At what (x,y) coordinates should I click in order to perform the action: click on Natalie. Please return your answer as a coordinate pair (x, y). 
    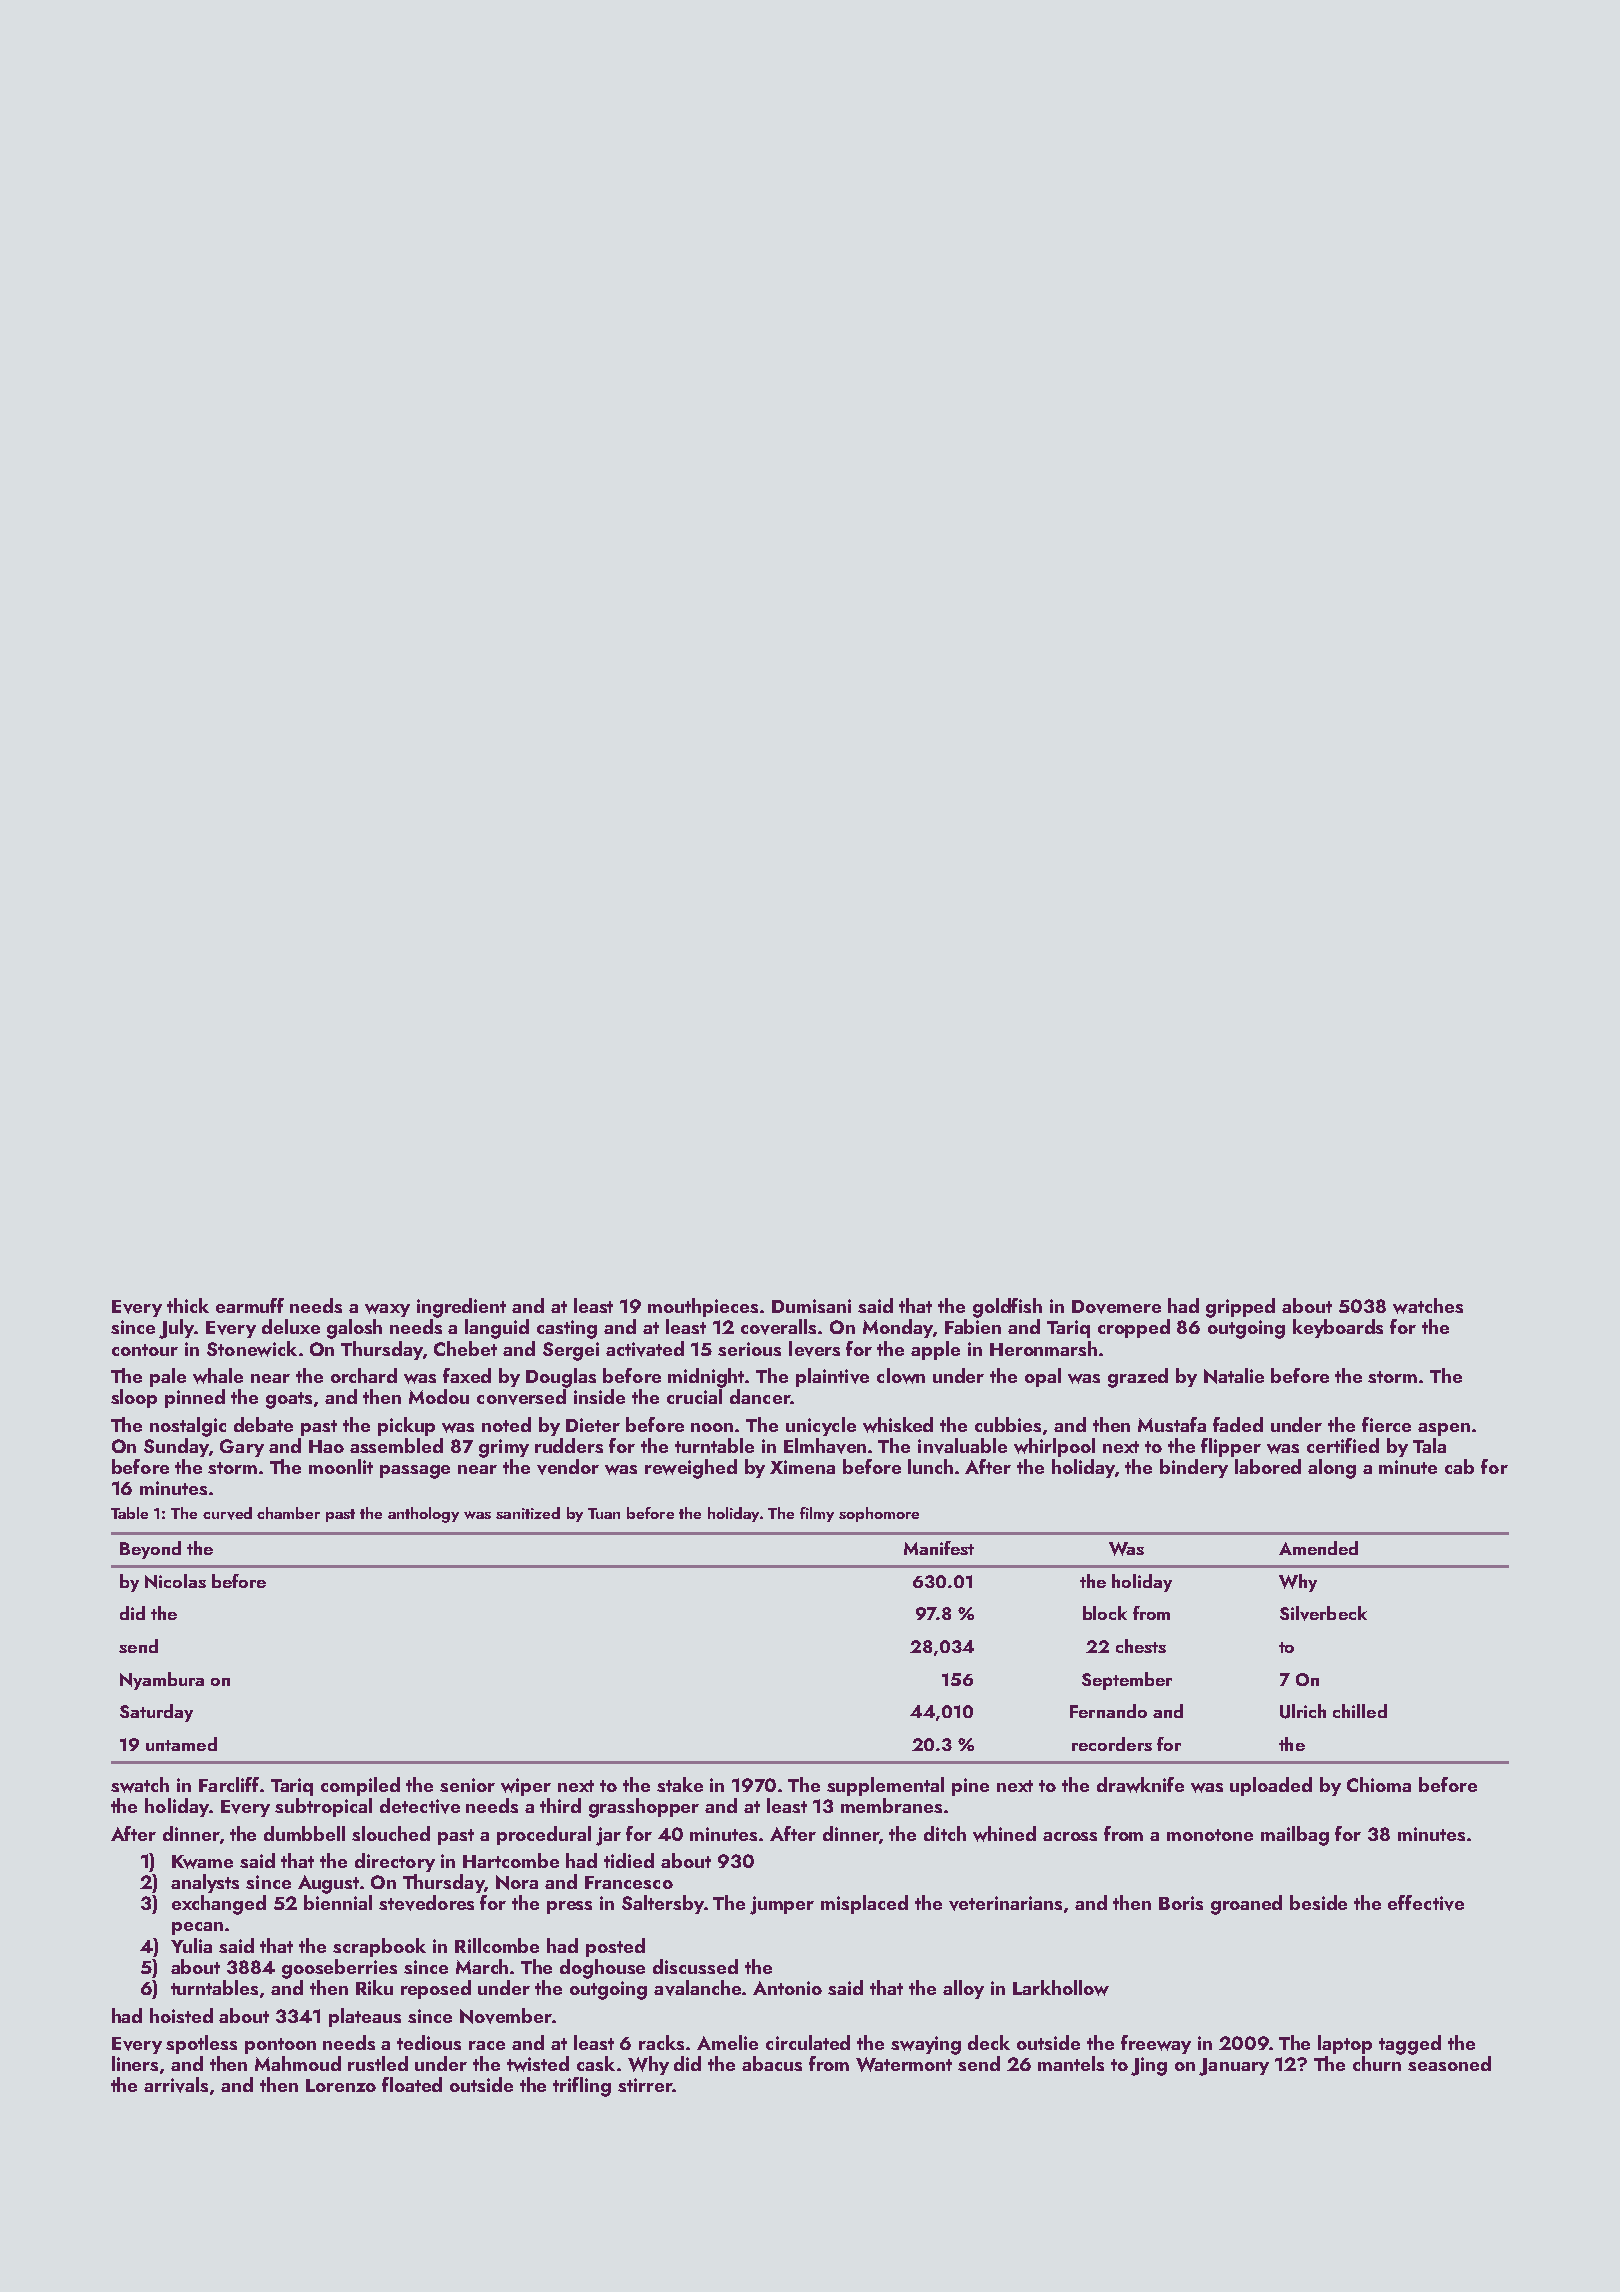
    Looking at the image, I should click on (1234, 1376).
